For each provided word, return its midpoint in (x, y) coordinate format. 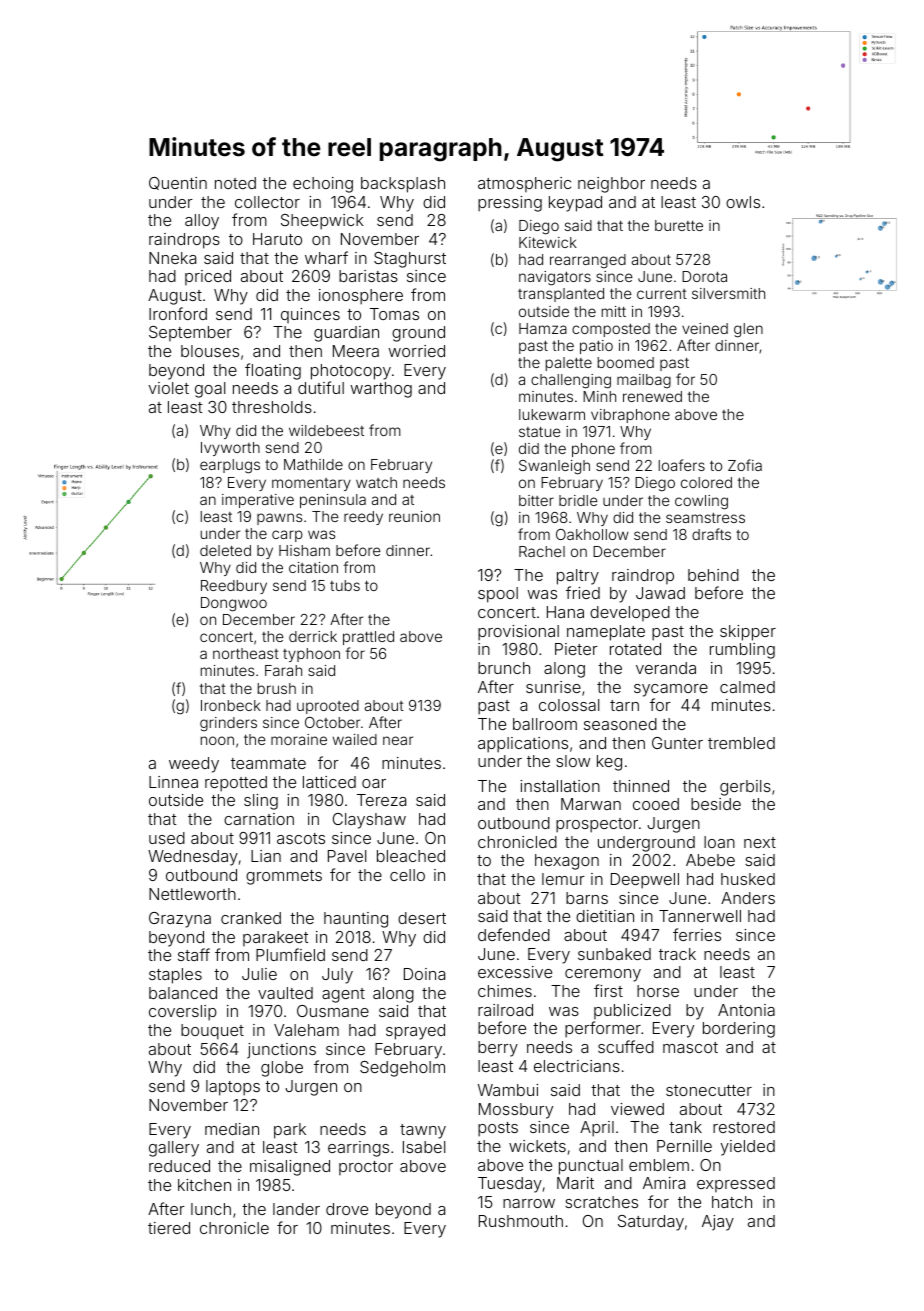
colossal (569, 705)
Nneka (172, 258)
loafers (682, 465)
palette (569, 364)
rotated (635, 649)
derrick (313, 636)
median (232, 1129)
